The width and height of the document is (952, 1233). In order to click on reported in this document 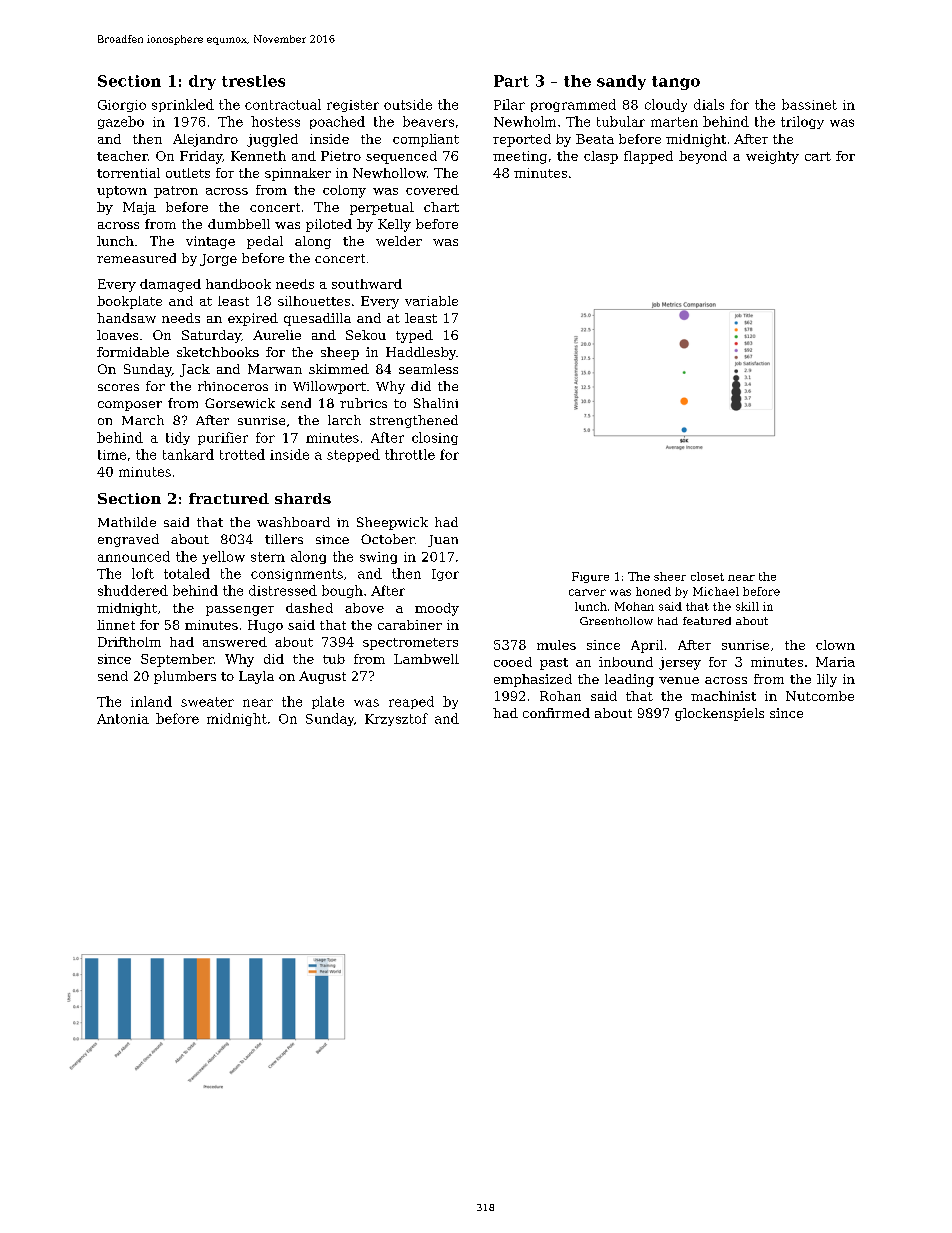, I will do `click(522, 140)`.
